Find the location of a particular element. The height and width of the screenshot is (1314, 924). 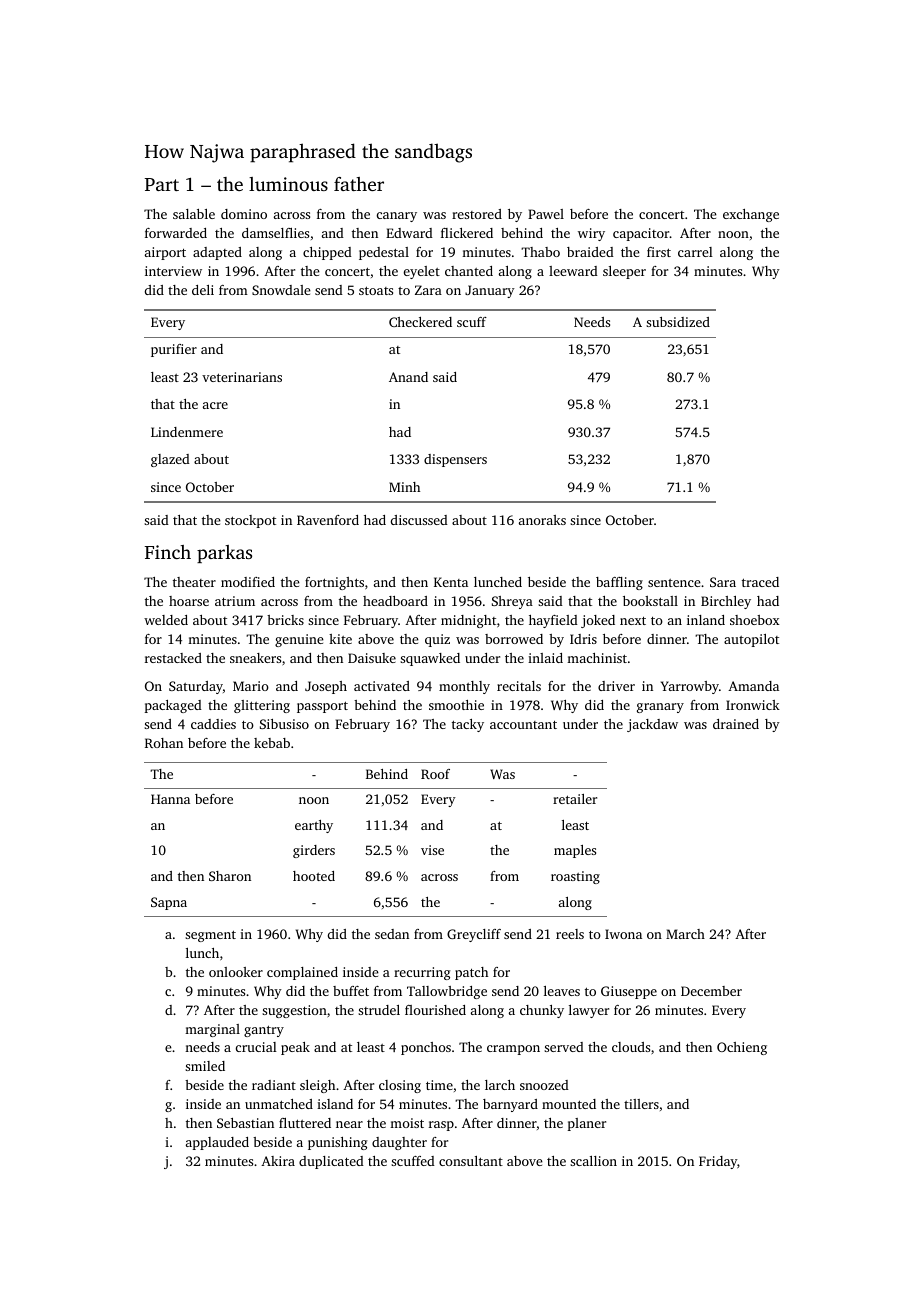

sleeper is located at coordinates (624, 272).
